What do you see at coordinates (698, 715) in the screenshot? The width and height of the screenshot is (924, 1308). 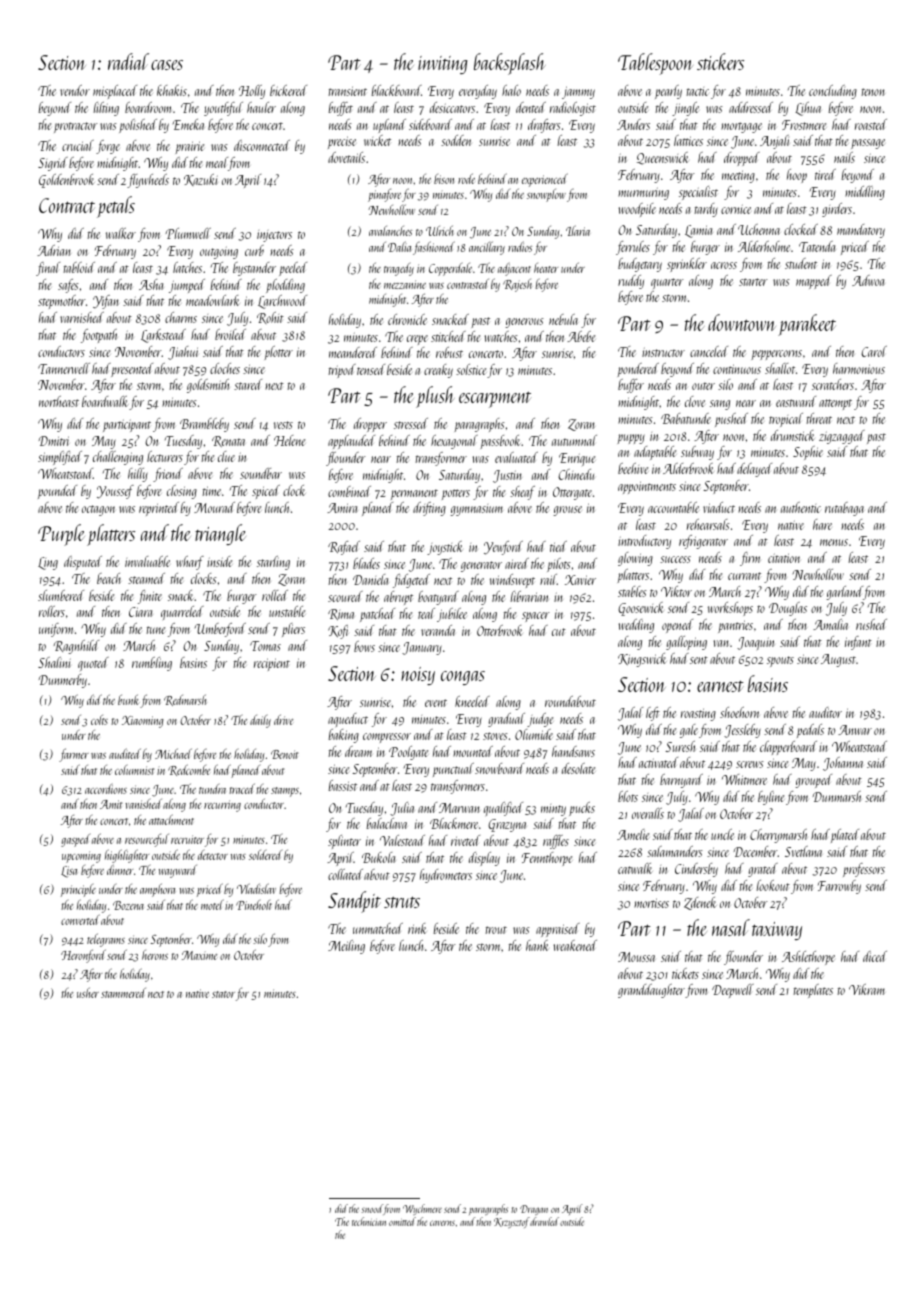 I see `roasting` at bounding box center [698, 715].
